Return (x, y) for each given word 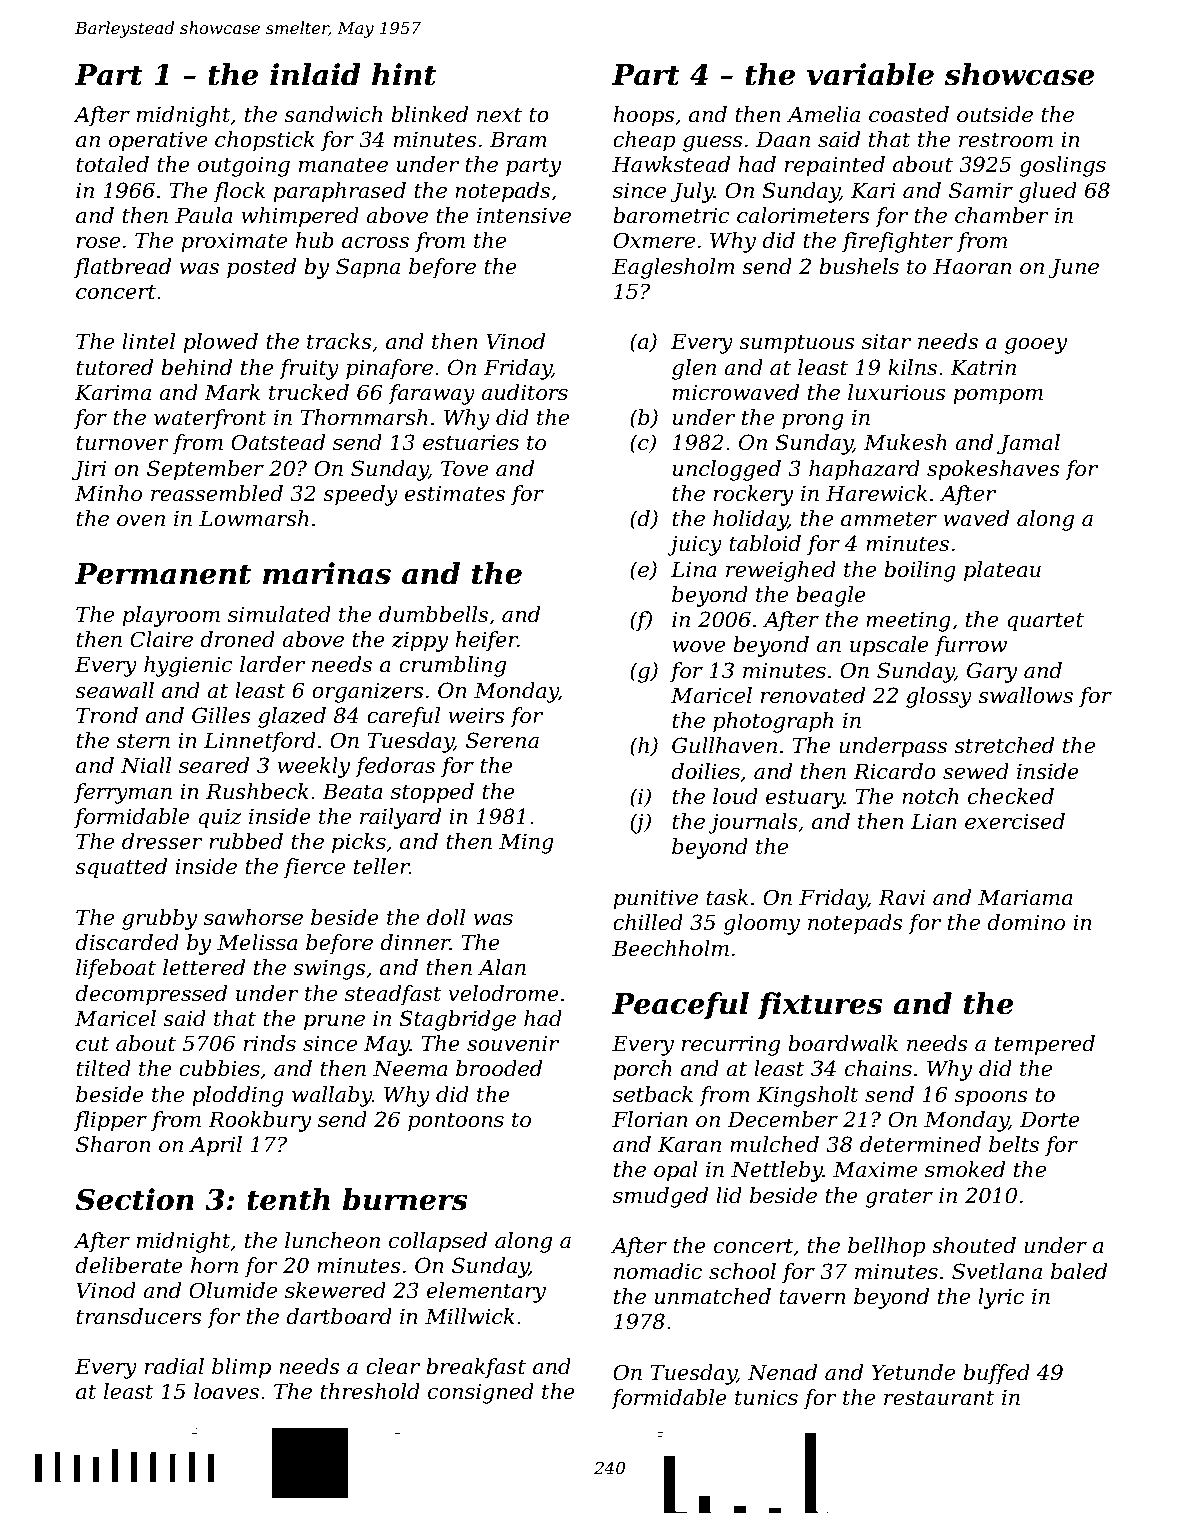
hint (404, 74)
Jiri (89, 470)
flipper (110, 1121)
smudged (660, 1197)
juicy (694, 545)
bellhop (887, 1247)
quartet (1045, 622)
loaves (226, 1391)
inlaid (315, 74)
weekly (314, 767)
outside (995, 114)
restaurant (939, 1398)
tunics (766, 1398)
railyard (400, 818)
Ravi (901, 897)
